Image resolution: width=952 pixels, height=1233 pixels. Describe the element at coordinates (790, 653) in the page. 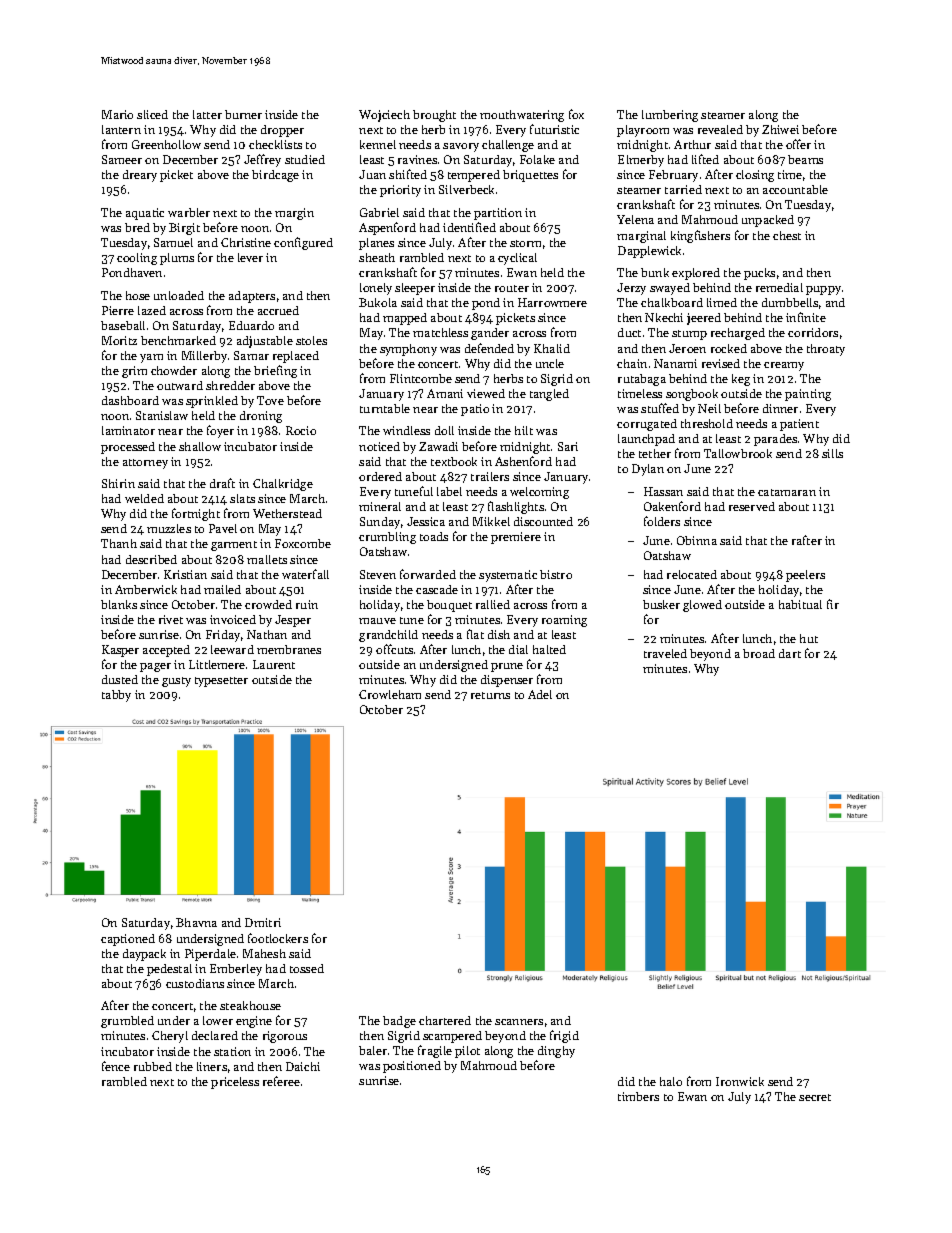

I see `dart` at that location.
